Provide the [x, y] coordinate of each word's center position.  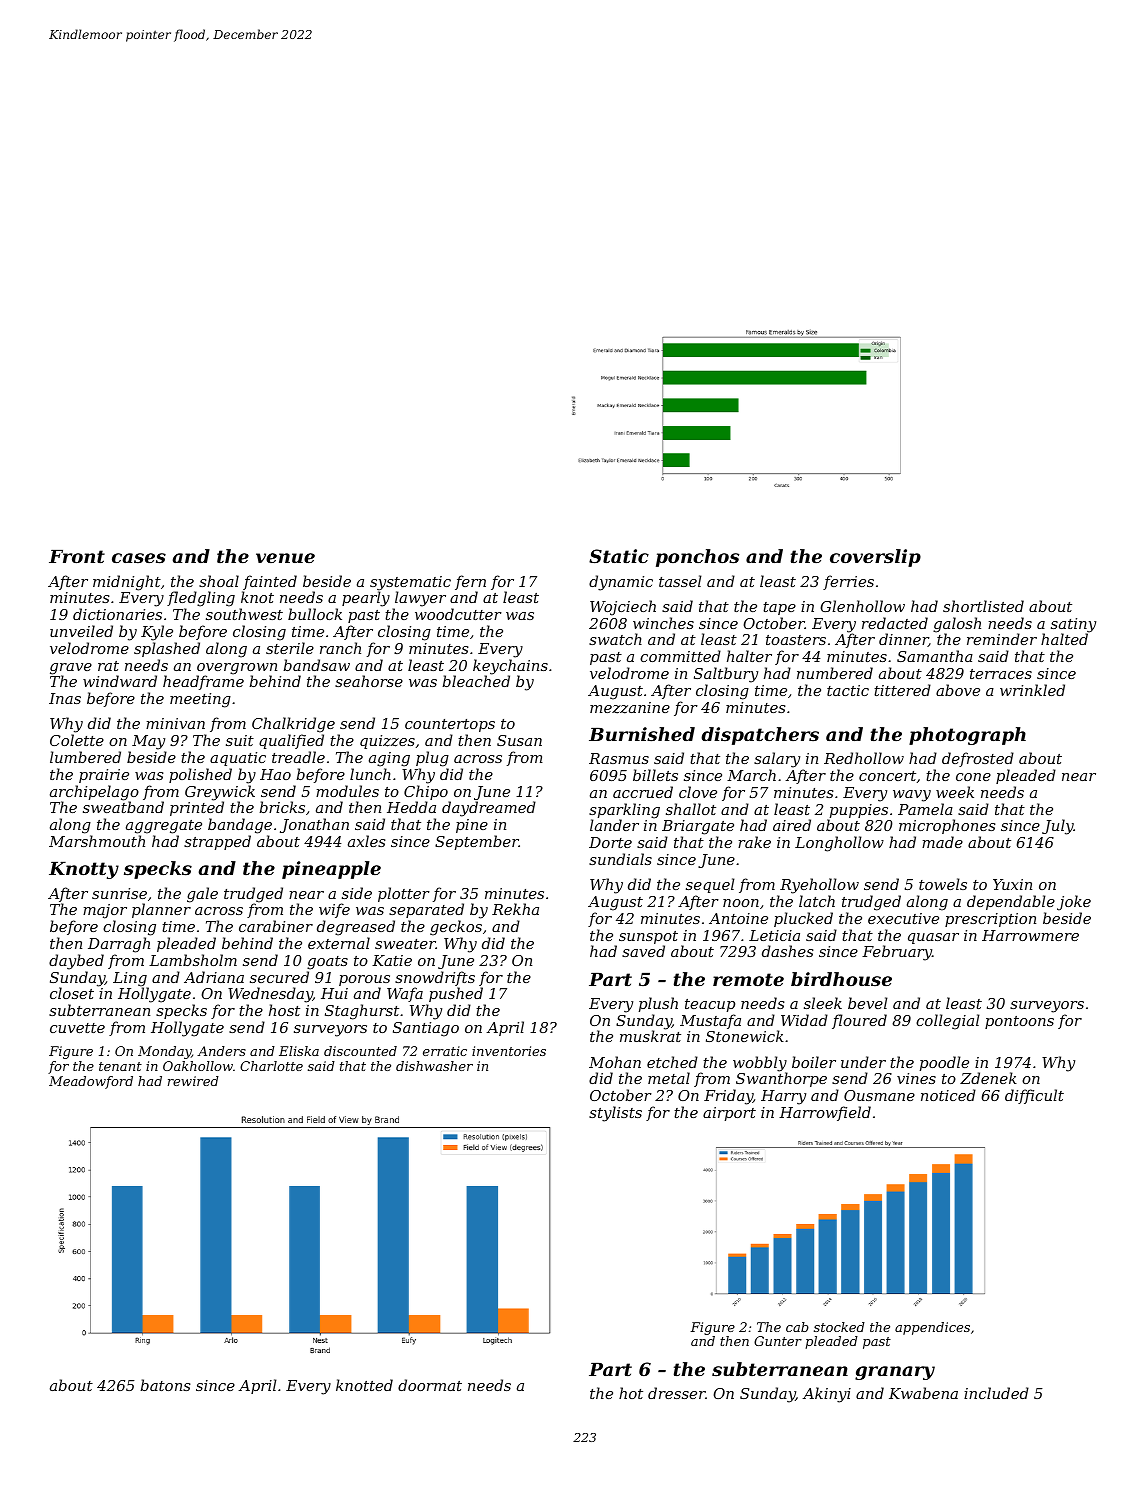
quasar [933, 938]
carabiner [276, 926]
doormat [430, 1385]
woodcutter [458, 614]
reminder [1002, 639]
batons [165, 1385]
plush [658, 1004]
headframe [203, 682]
